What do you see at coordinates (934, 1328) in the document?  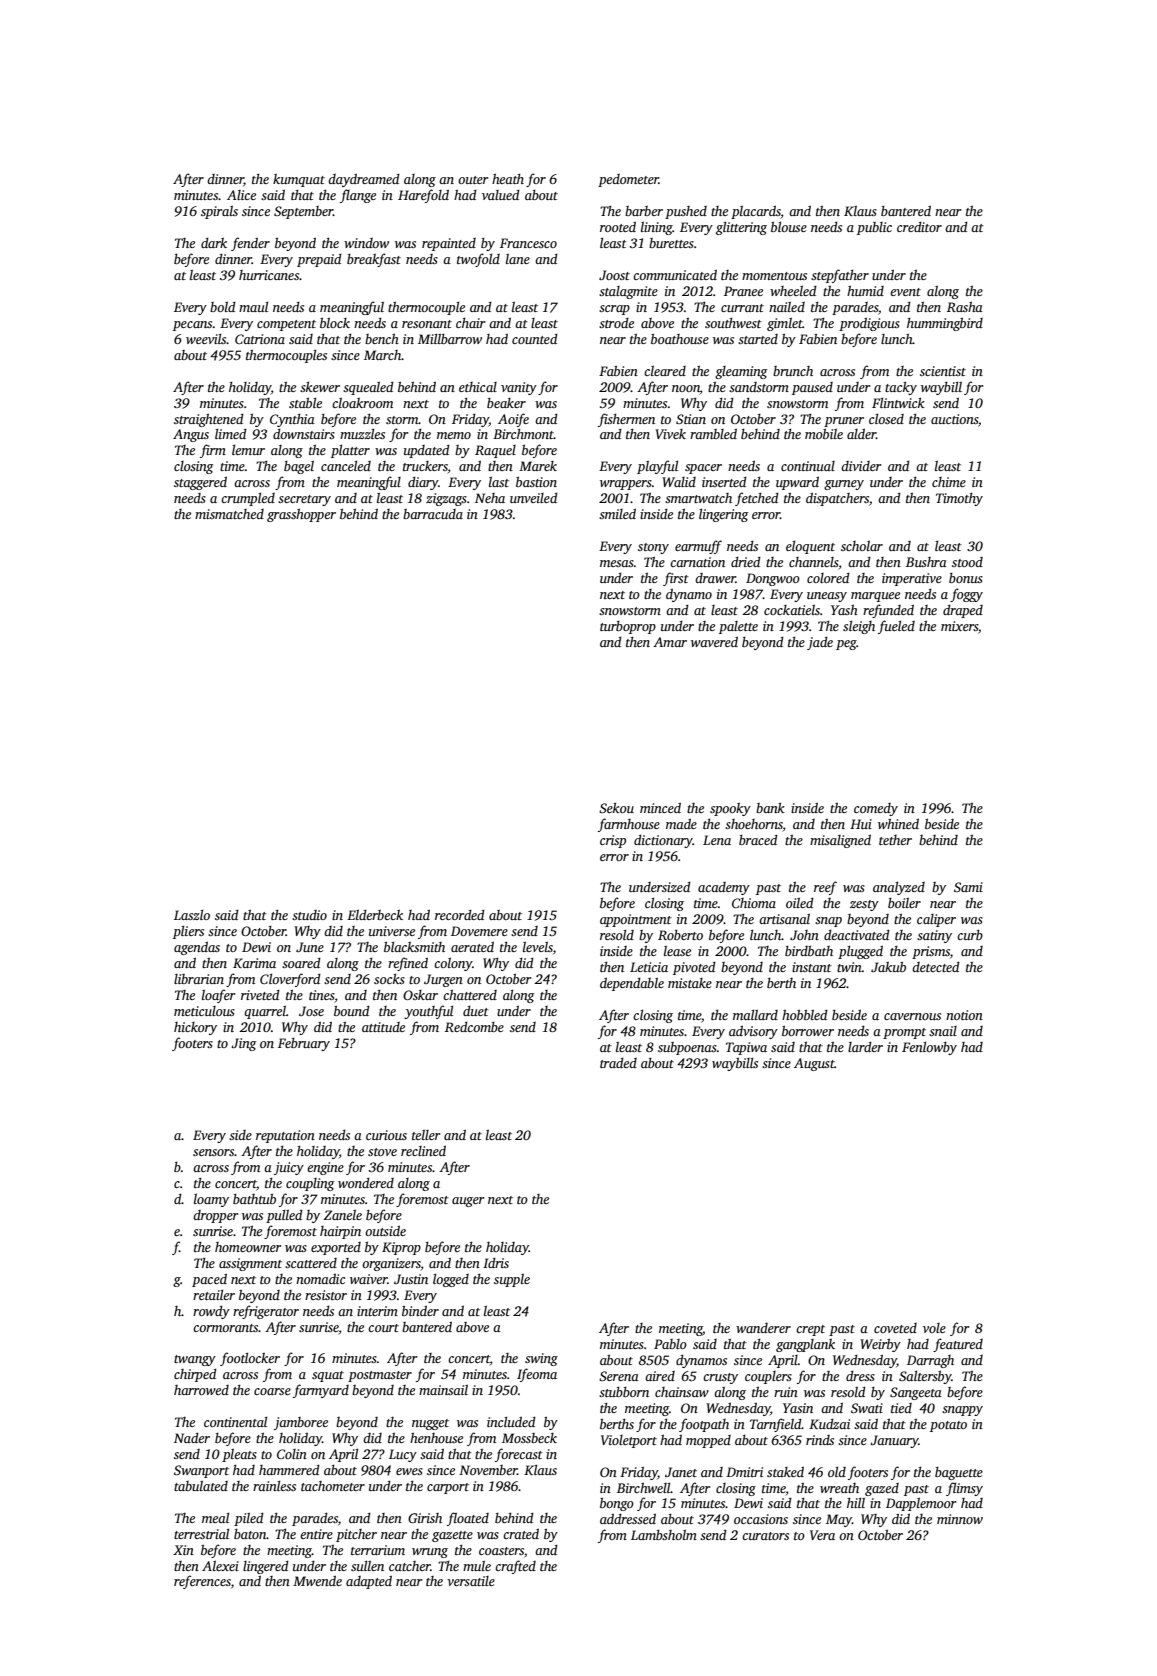 I see `vole` at bounding box center [934, 1328].
